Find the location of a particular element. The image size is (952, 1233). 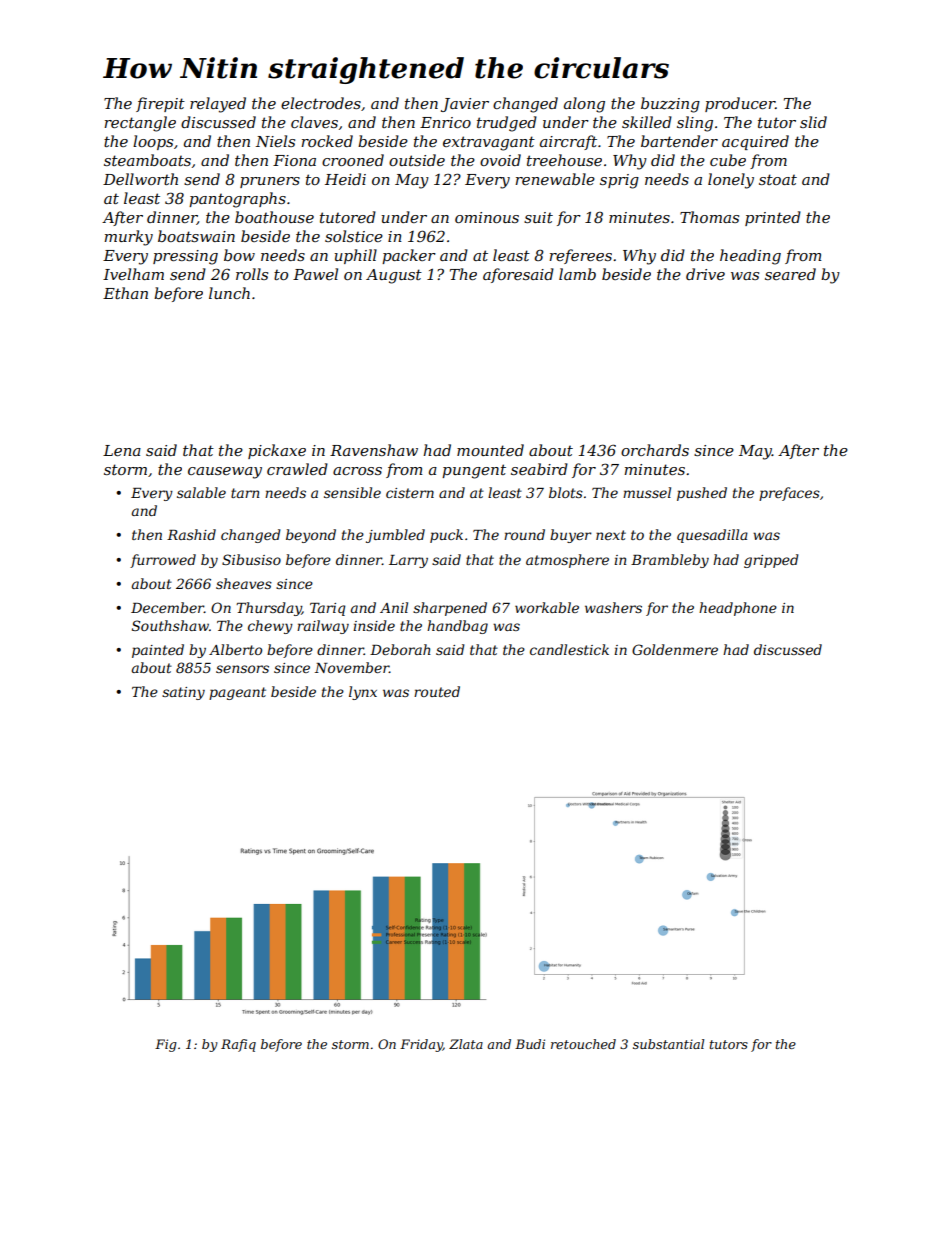

ominous is located at coordinates (487, 217).
